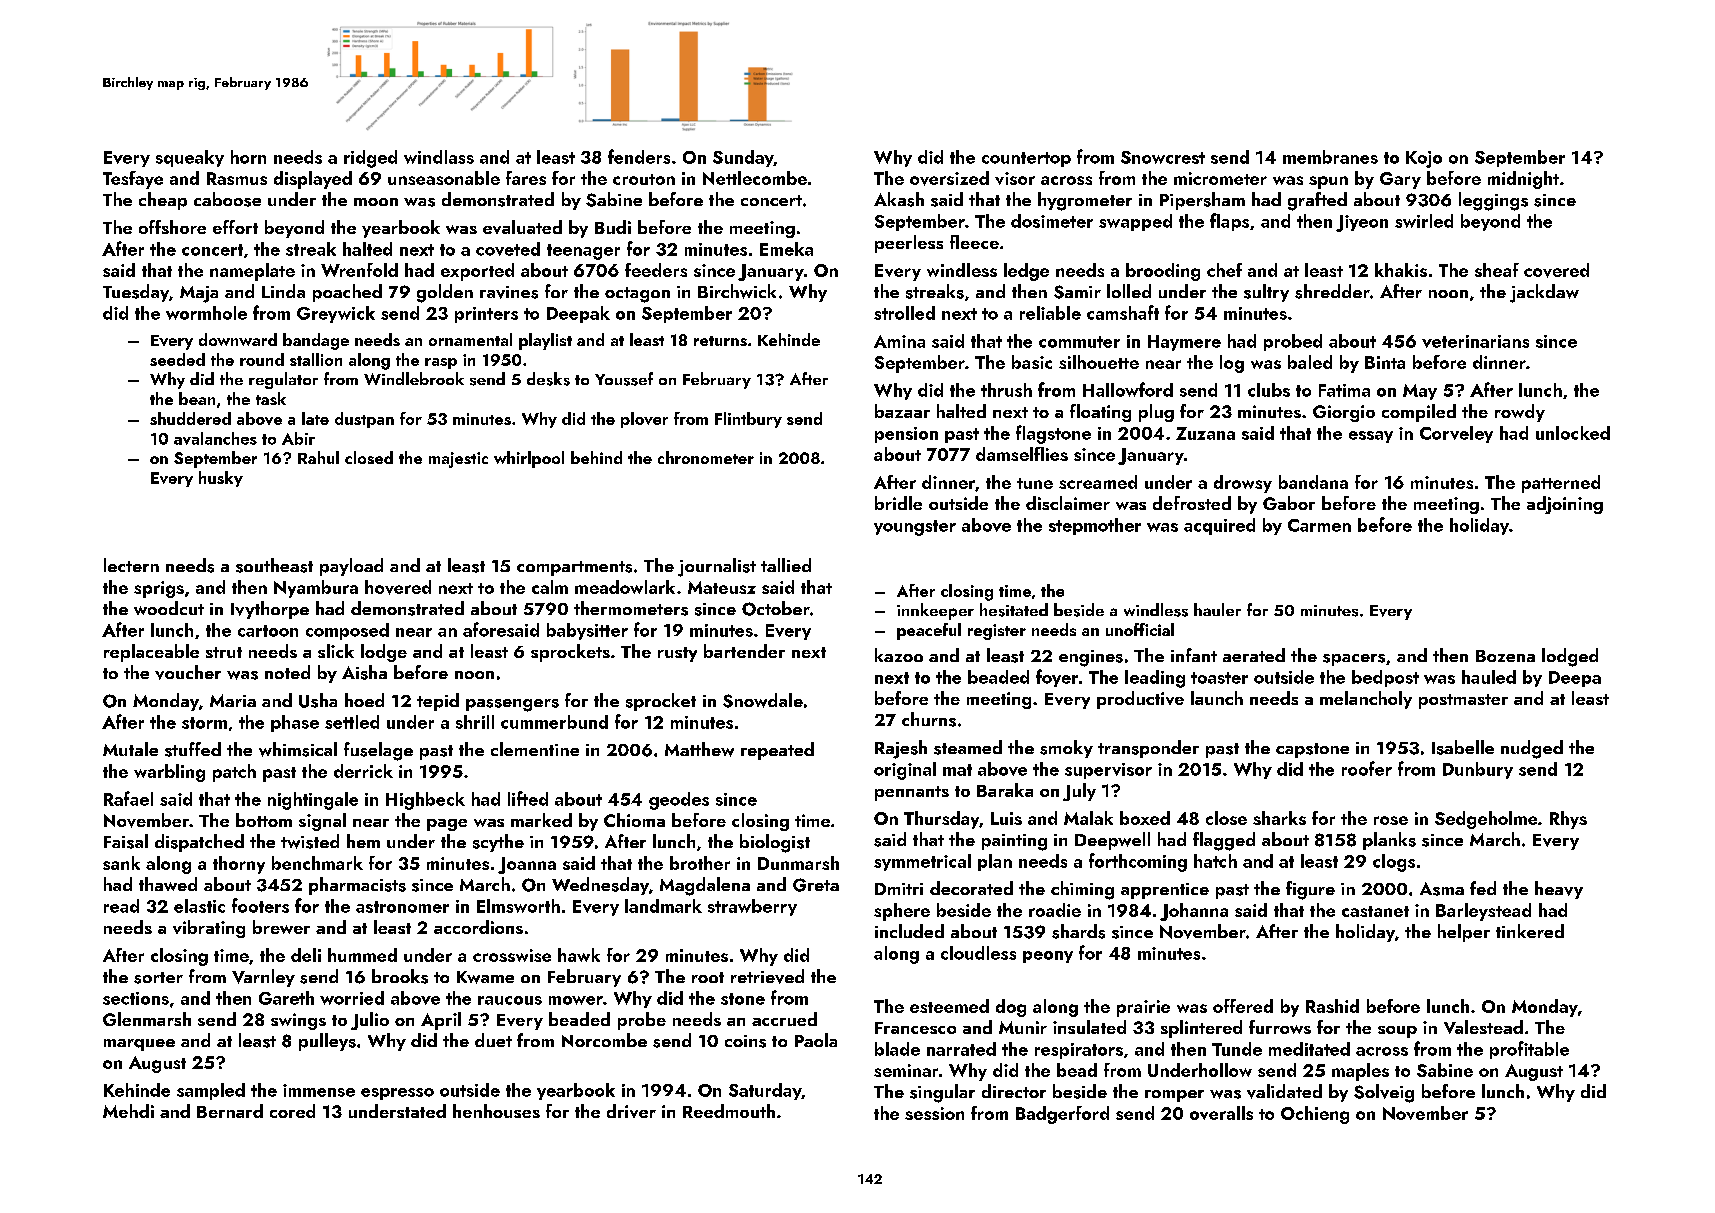 The width and height of the document is (1715, 1213). What do you see at coordinates (292, 1111) in the document?
I see `cored` at bounding box center [292, 1111].
